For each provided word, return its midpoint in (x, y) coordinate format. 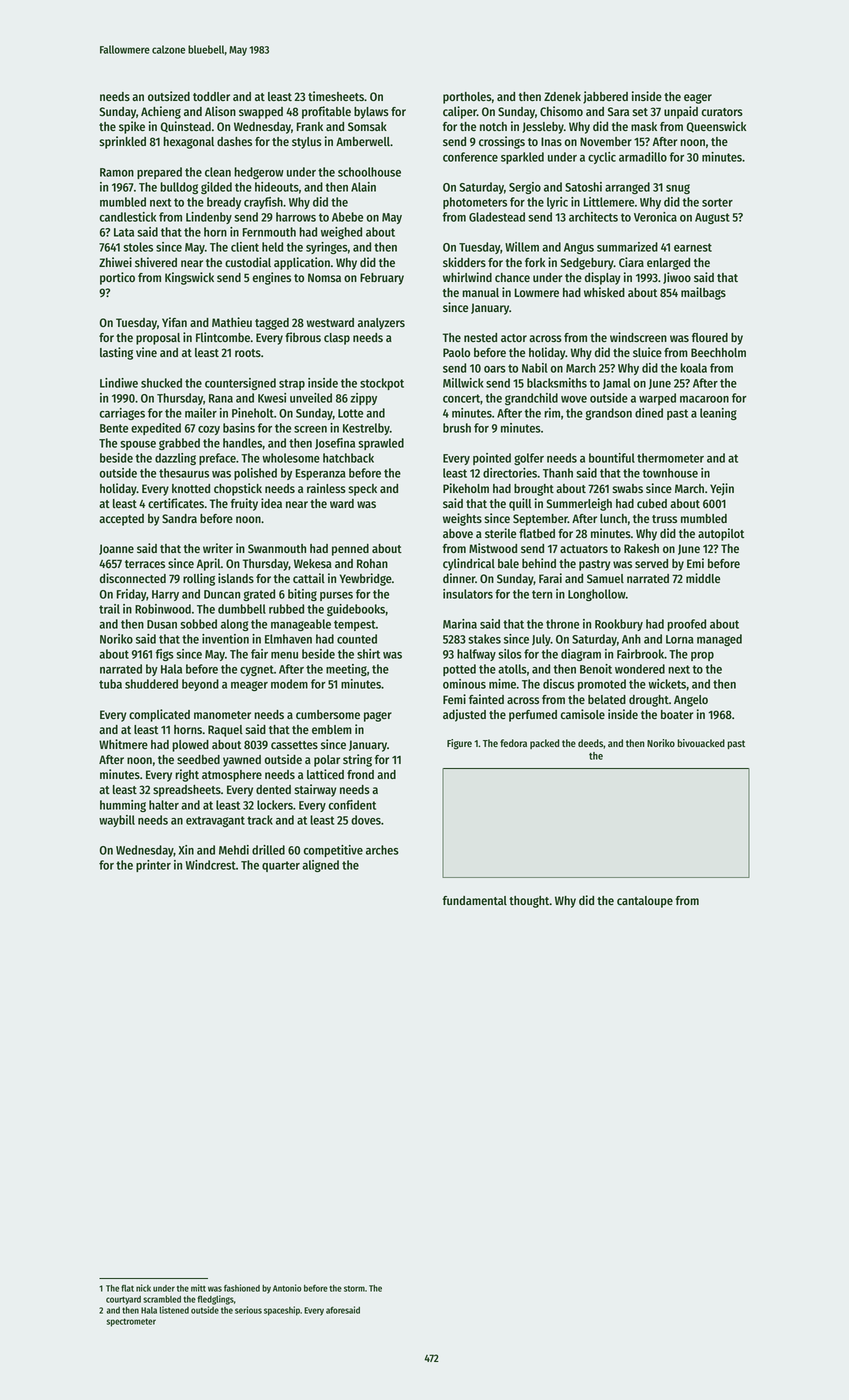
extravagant (215, 821)
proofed (686, 625)
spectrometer (131, 1322)
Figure (459, 744)
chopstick (238, 489)
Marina (460, 624)
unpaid (681, 112)
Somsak (367, 126)
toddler (211, 96)
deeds (590, 743)
